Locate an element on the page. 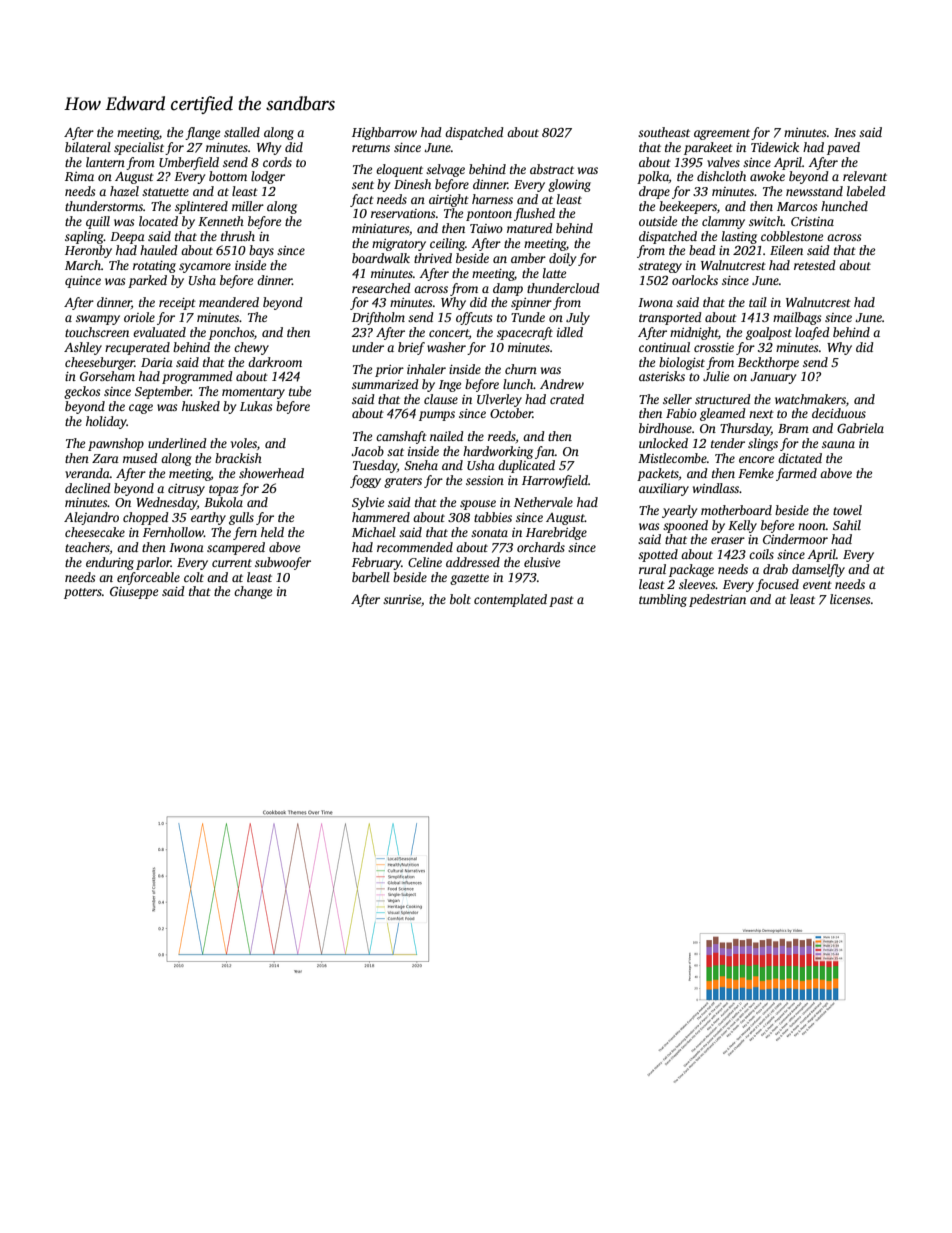  damp is located at coordinates (508, 289).
